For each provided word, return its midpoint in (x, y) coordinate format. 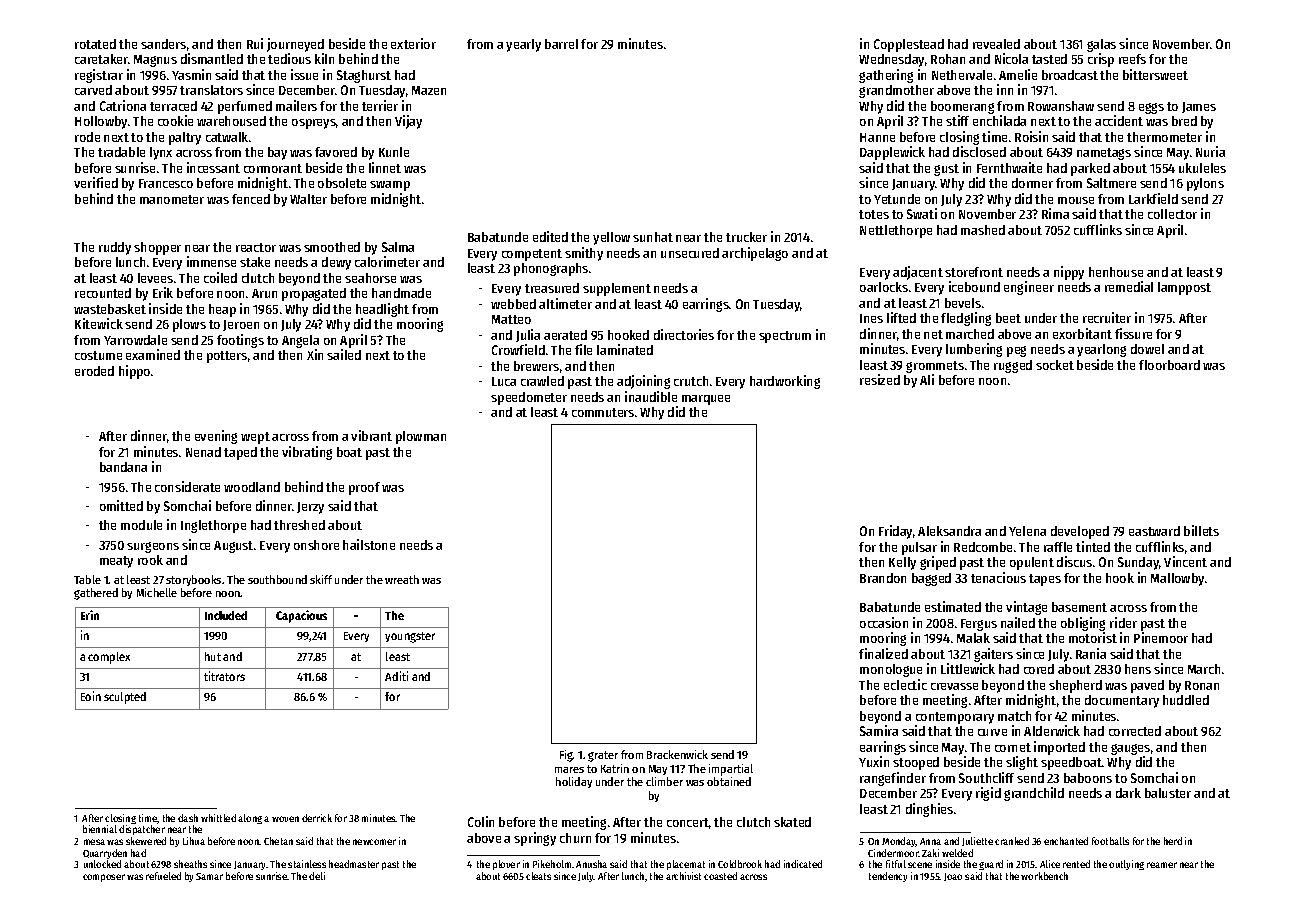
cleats (538, 876)
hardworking (785, 382)
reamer (1162, 865)
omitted (121, 505)
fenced (251, 199)
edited (550, 236)
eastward (1154, 531)
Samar (209, 876)
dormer (1032, 183)
